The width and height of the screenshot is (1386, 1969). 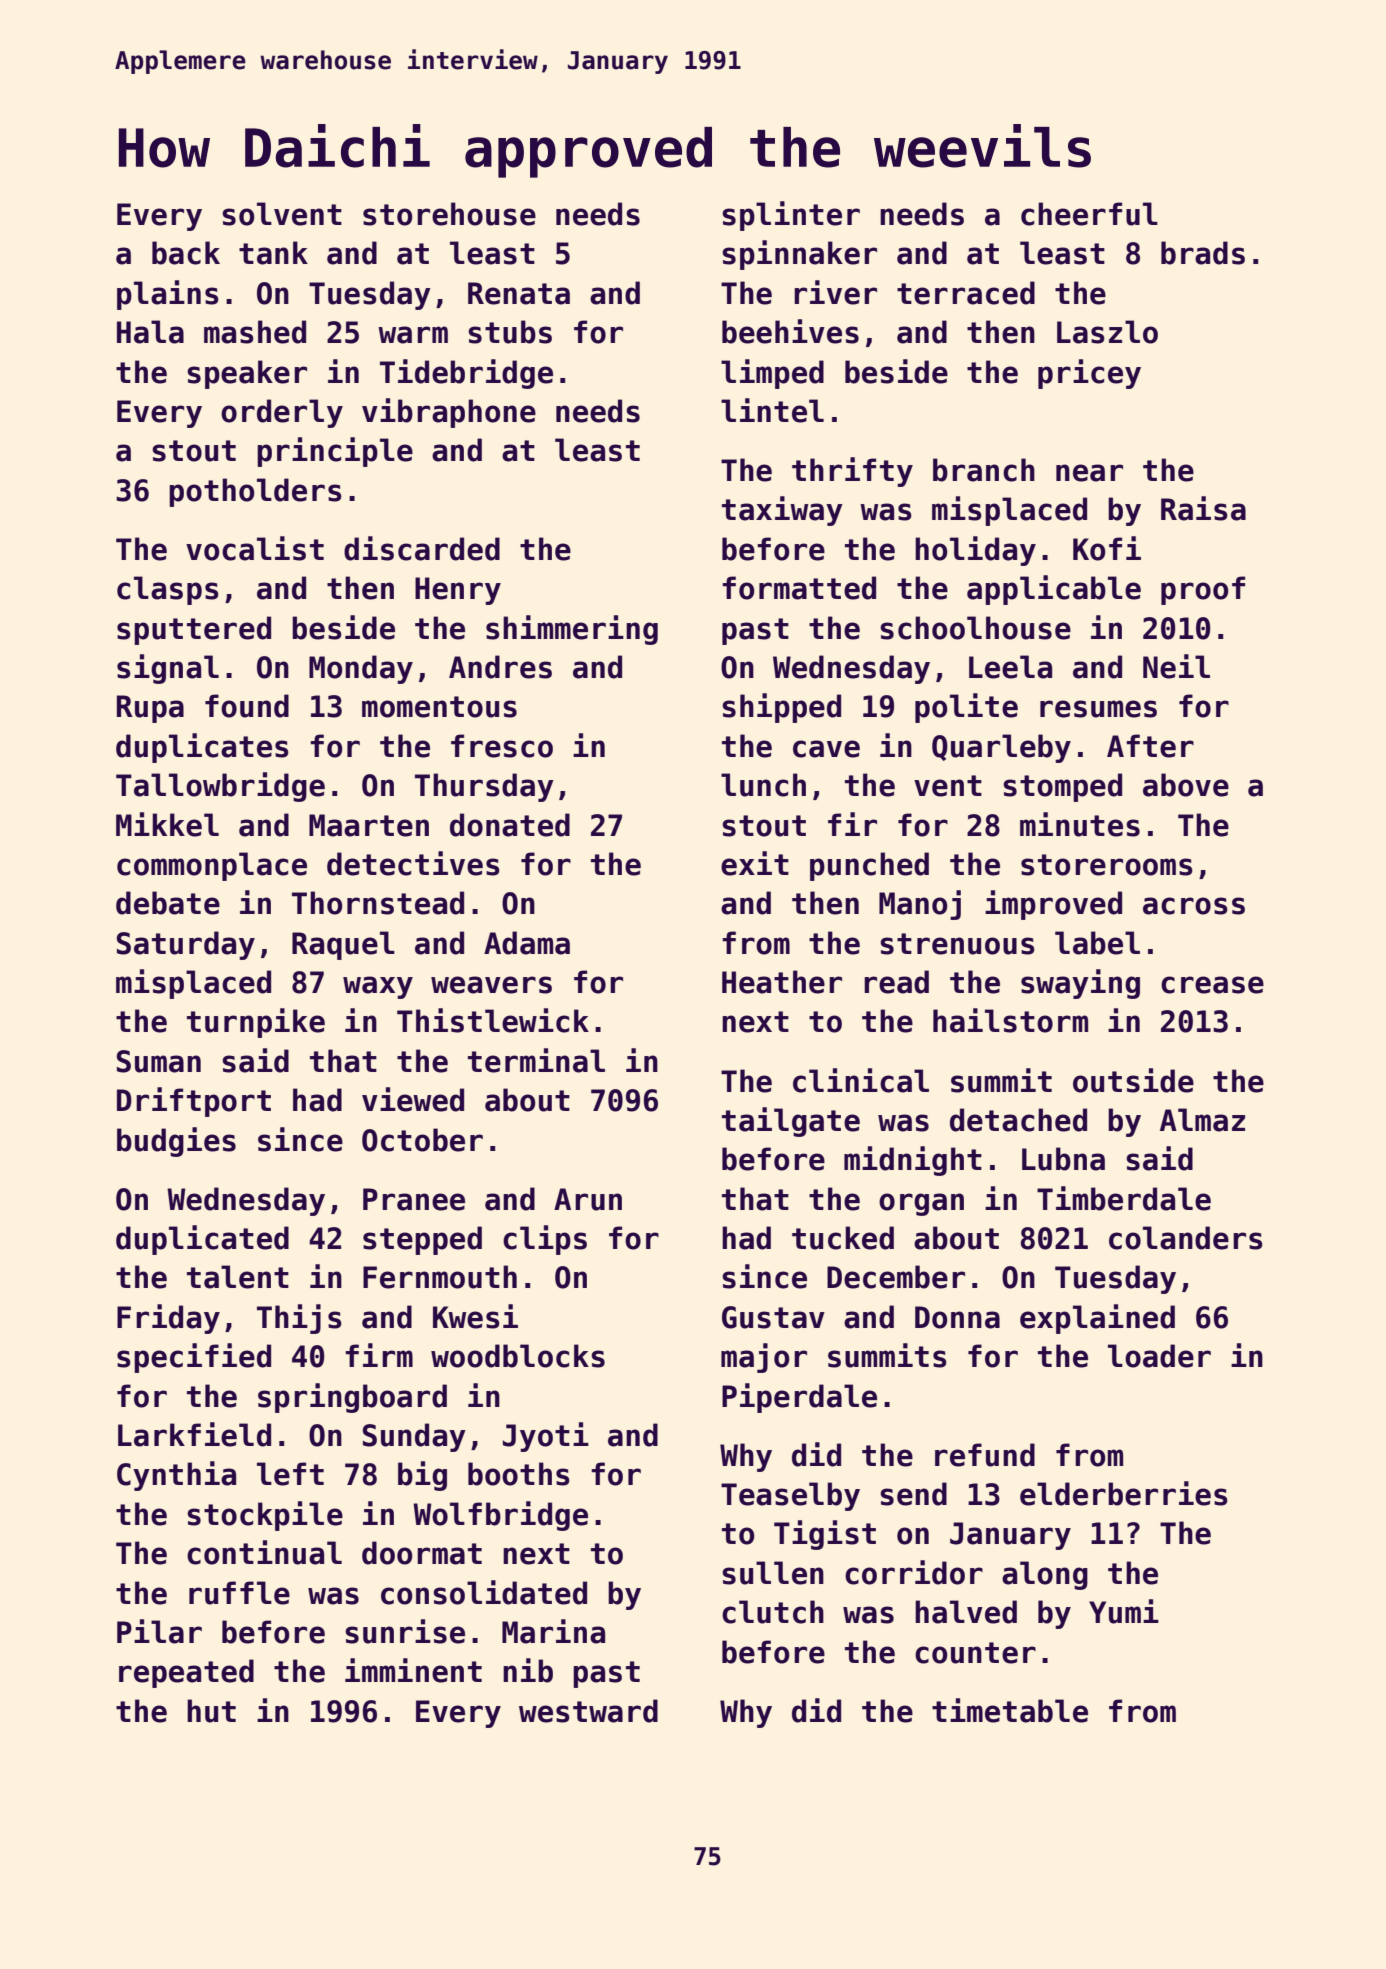 What do you see at coordinates (869, 866) in the screenshot?
I see `punched` at bounding box center [869, 866].
